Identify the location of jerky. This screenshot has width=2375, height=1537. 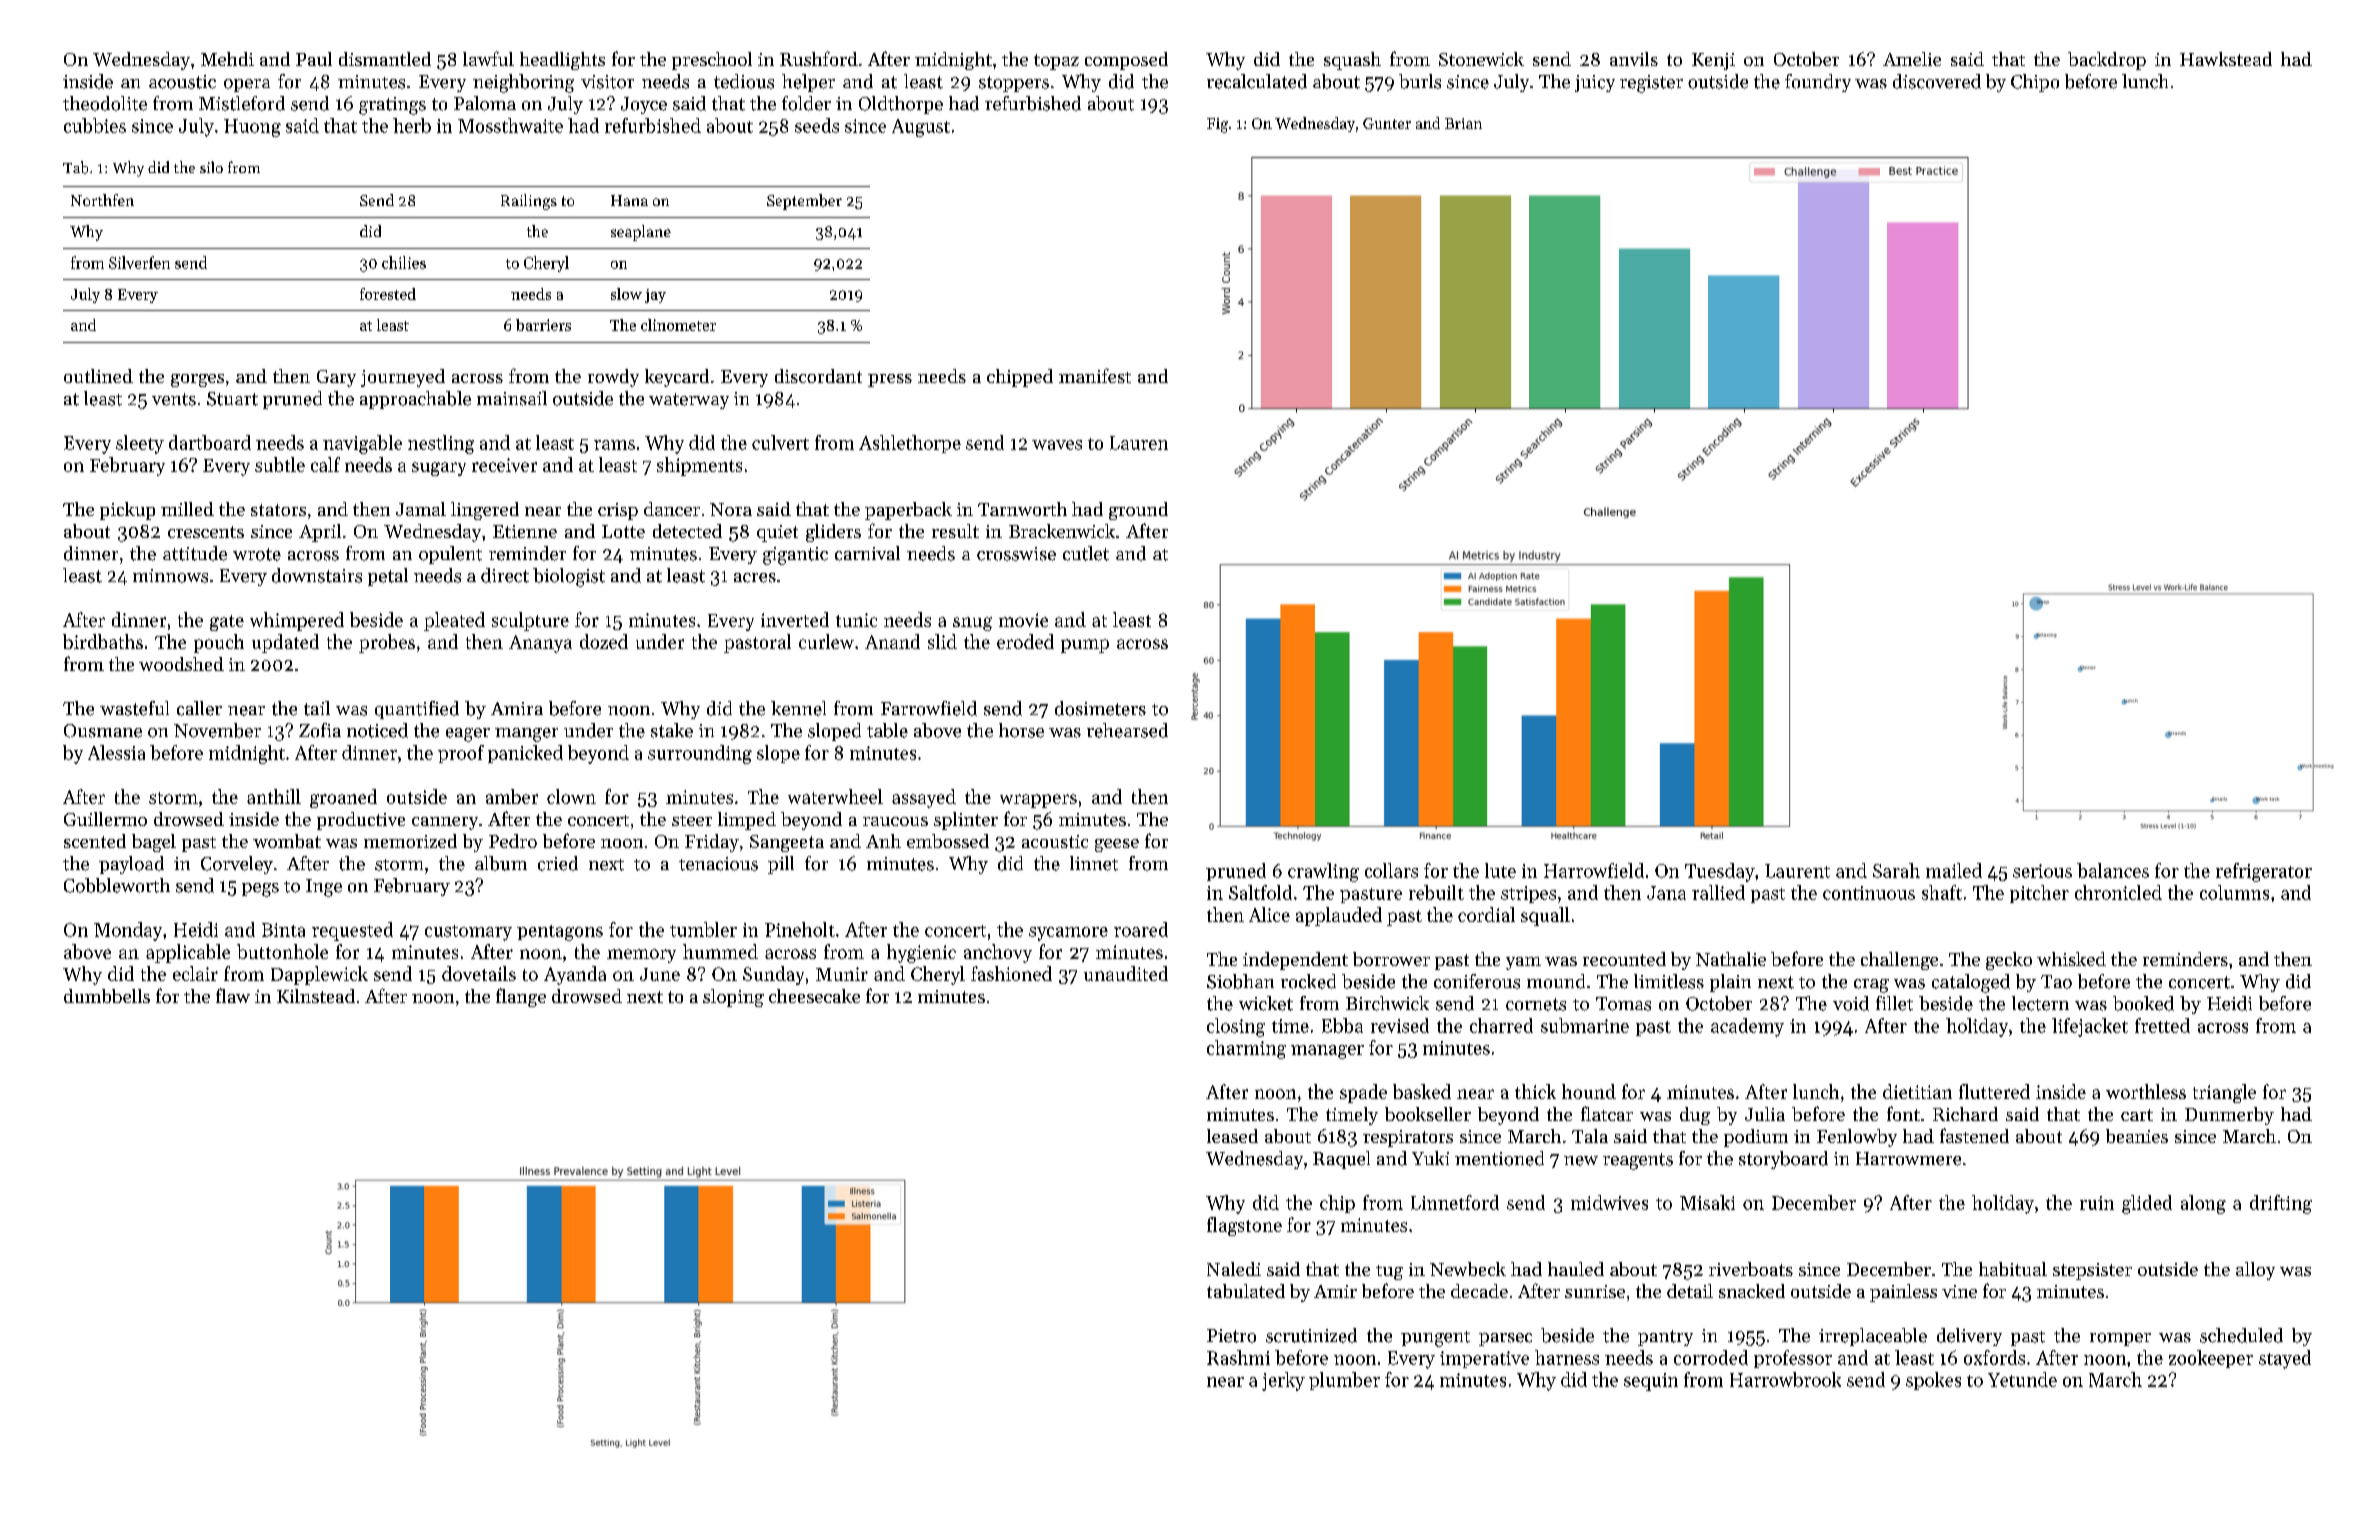
(1283, 1381).
